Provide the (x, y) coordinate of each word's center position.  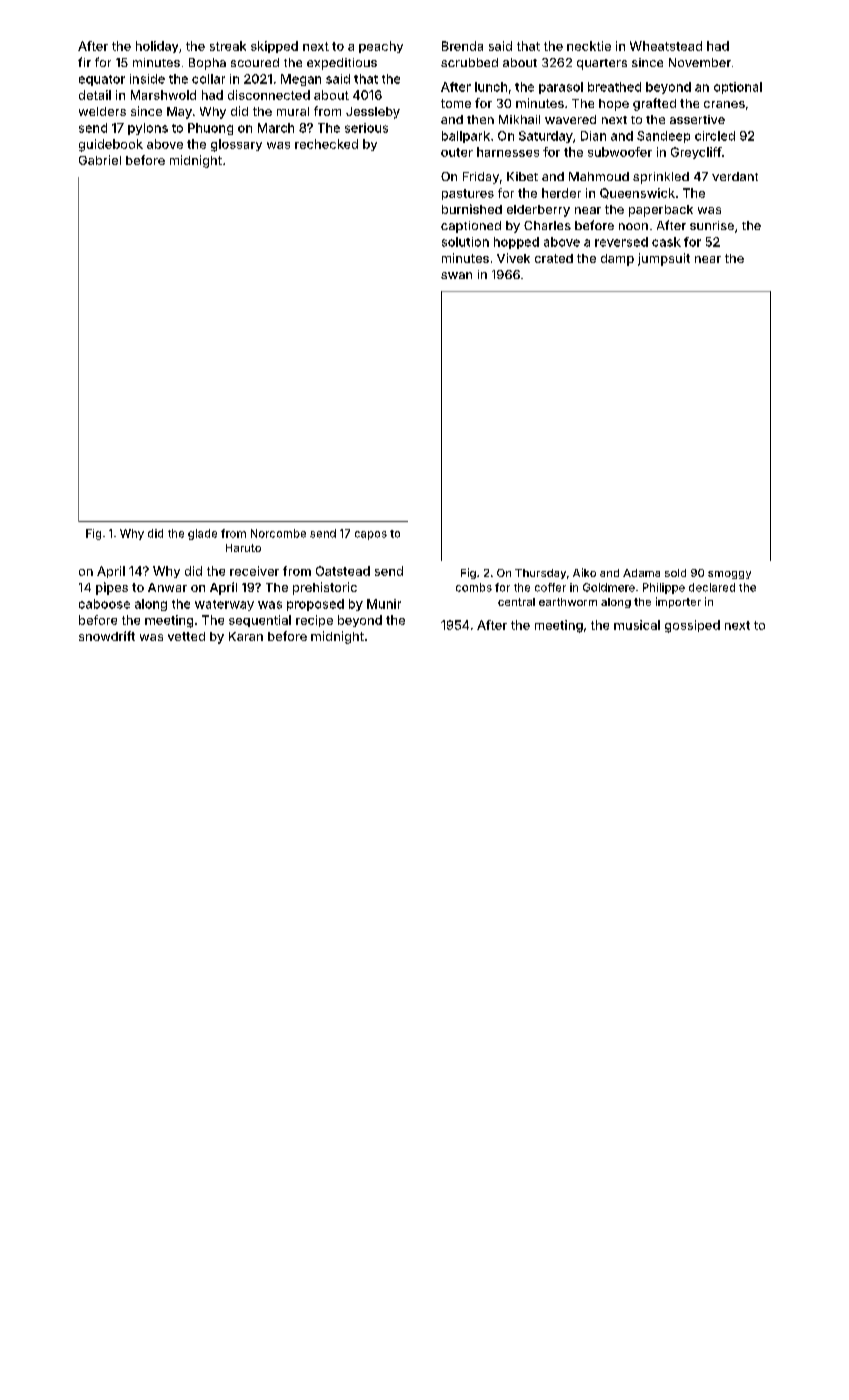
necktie (589, 46)
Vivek (513, 258)
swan (456, 275)
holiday (157, 47)
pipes (112, 588)
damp (617, 260)
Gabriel (100, 160)
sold (675, 573)
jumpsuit (664, 259)
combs (474, 587)
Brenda (462, 46)
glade (202, 534)
